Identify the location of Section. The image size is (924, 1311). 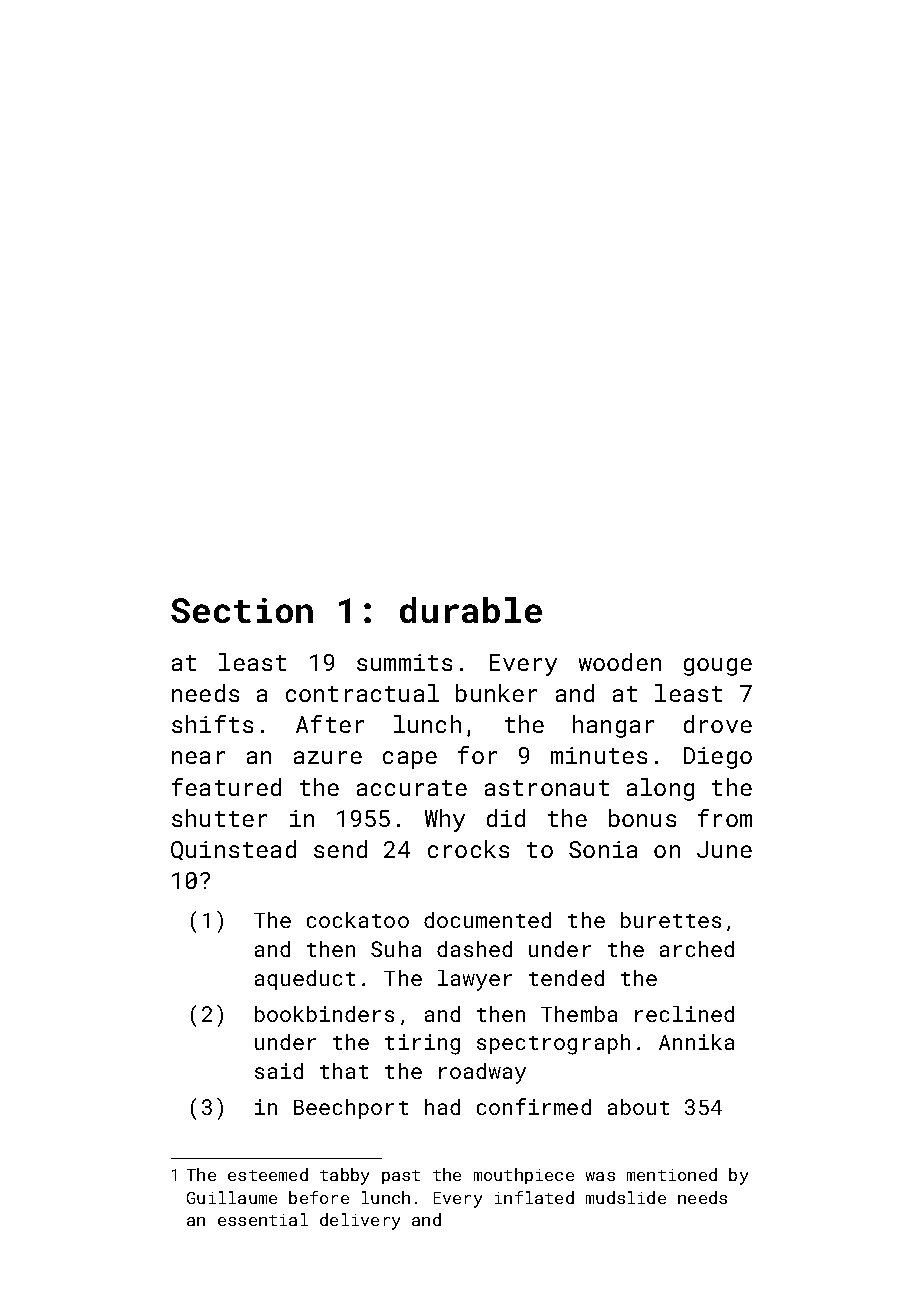
(242, 610).
